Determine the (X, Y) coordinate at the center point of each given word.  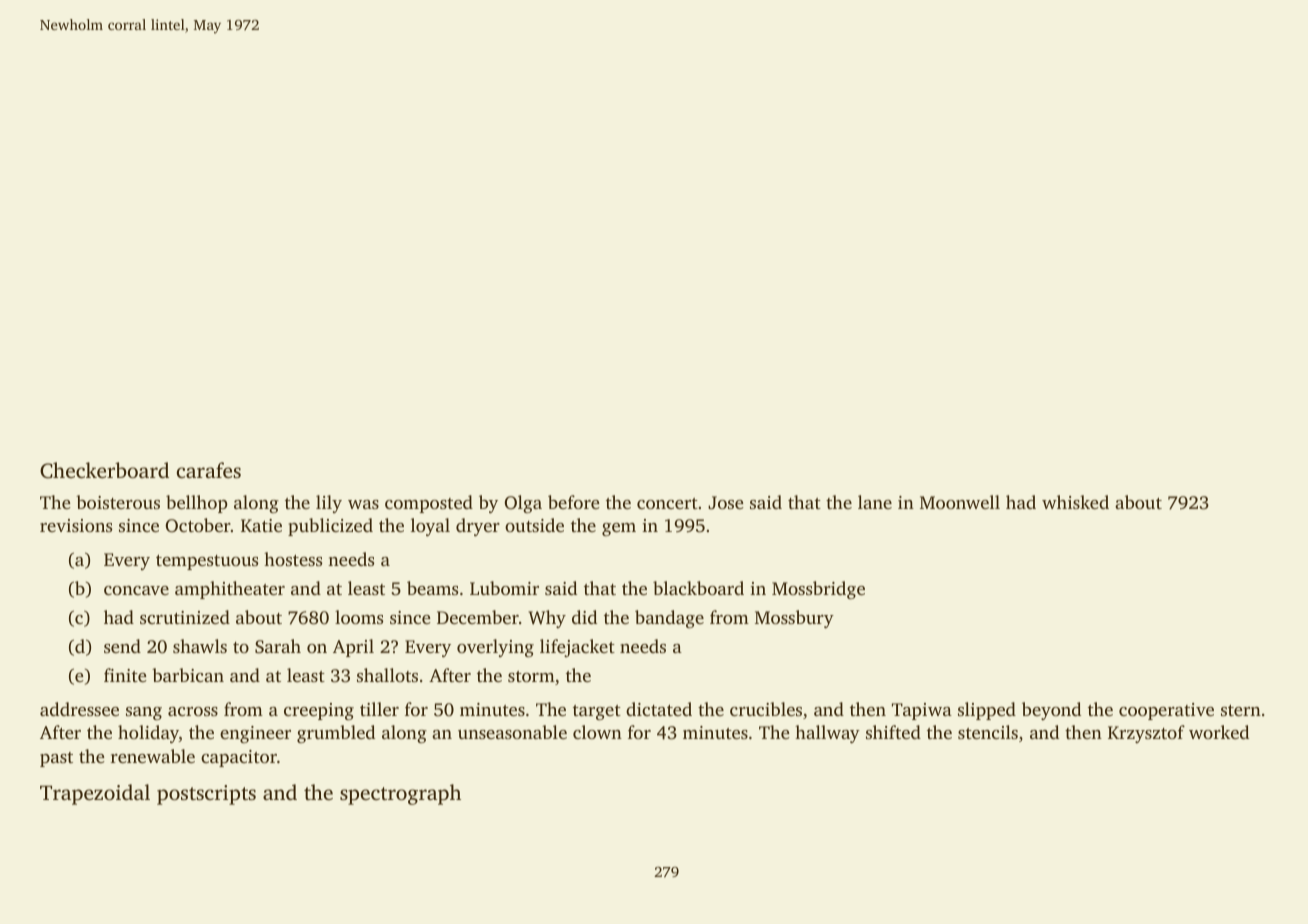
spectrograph (400, 794)
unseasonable (512, 732)
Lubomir (504, 588)
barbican (188, 675)
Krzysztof (1146, 734)
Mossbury (794, 619)
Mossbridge (818, 590)
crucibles (766, 709)
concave (136, 590)
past (56, 759)
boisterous (118, 502)
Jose (726, 503)
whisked (1075, 502)
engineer (255, 734)
